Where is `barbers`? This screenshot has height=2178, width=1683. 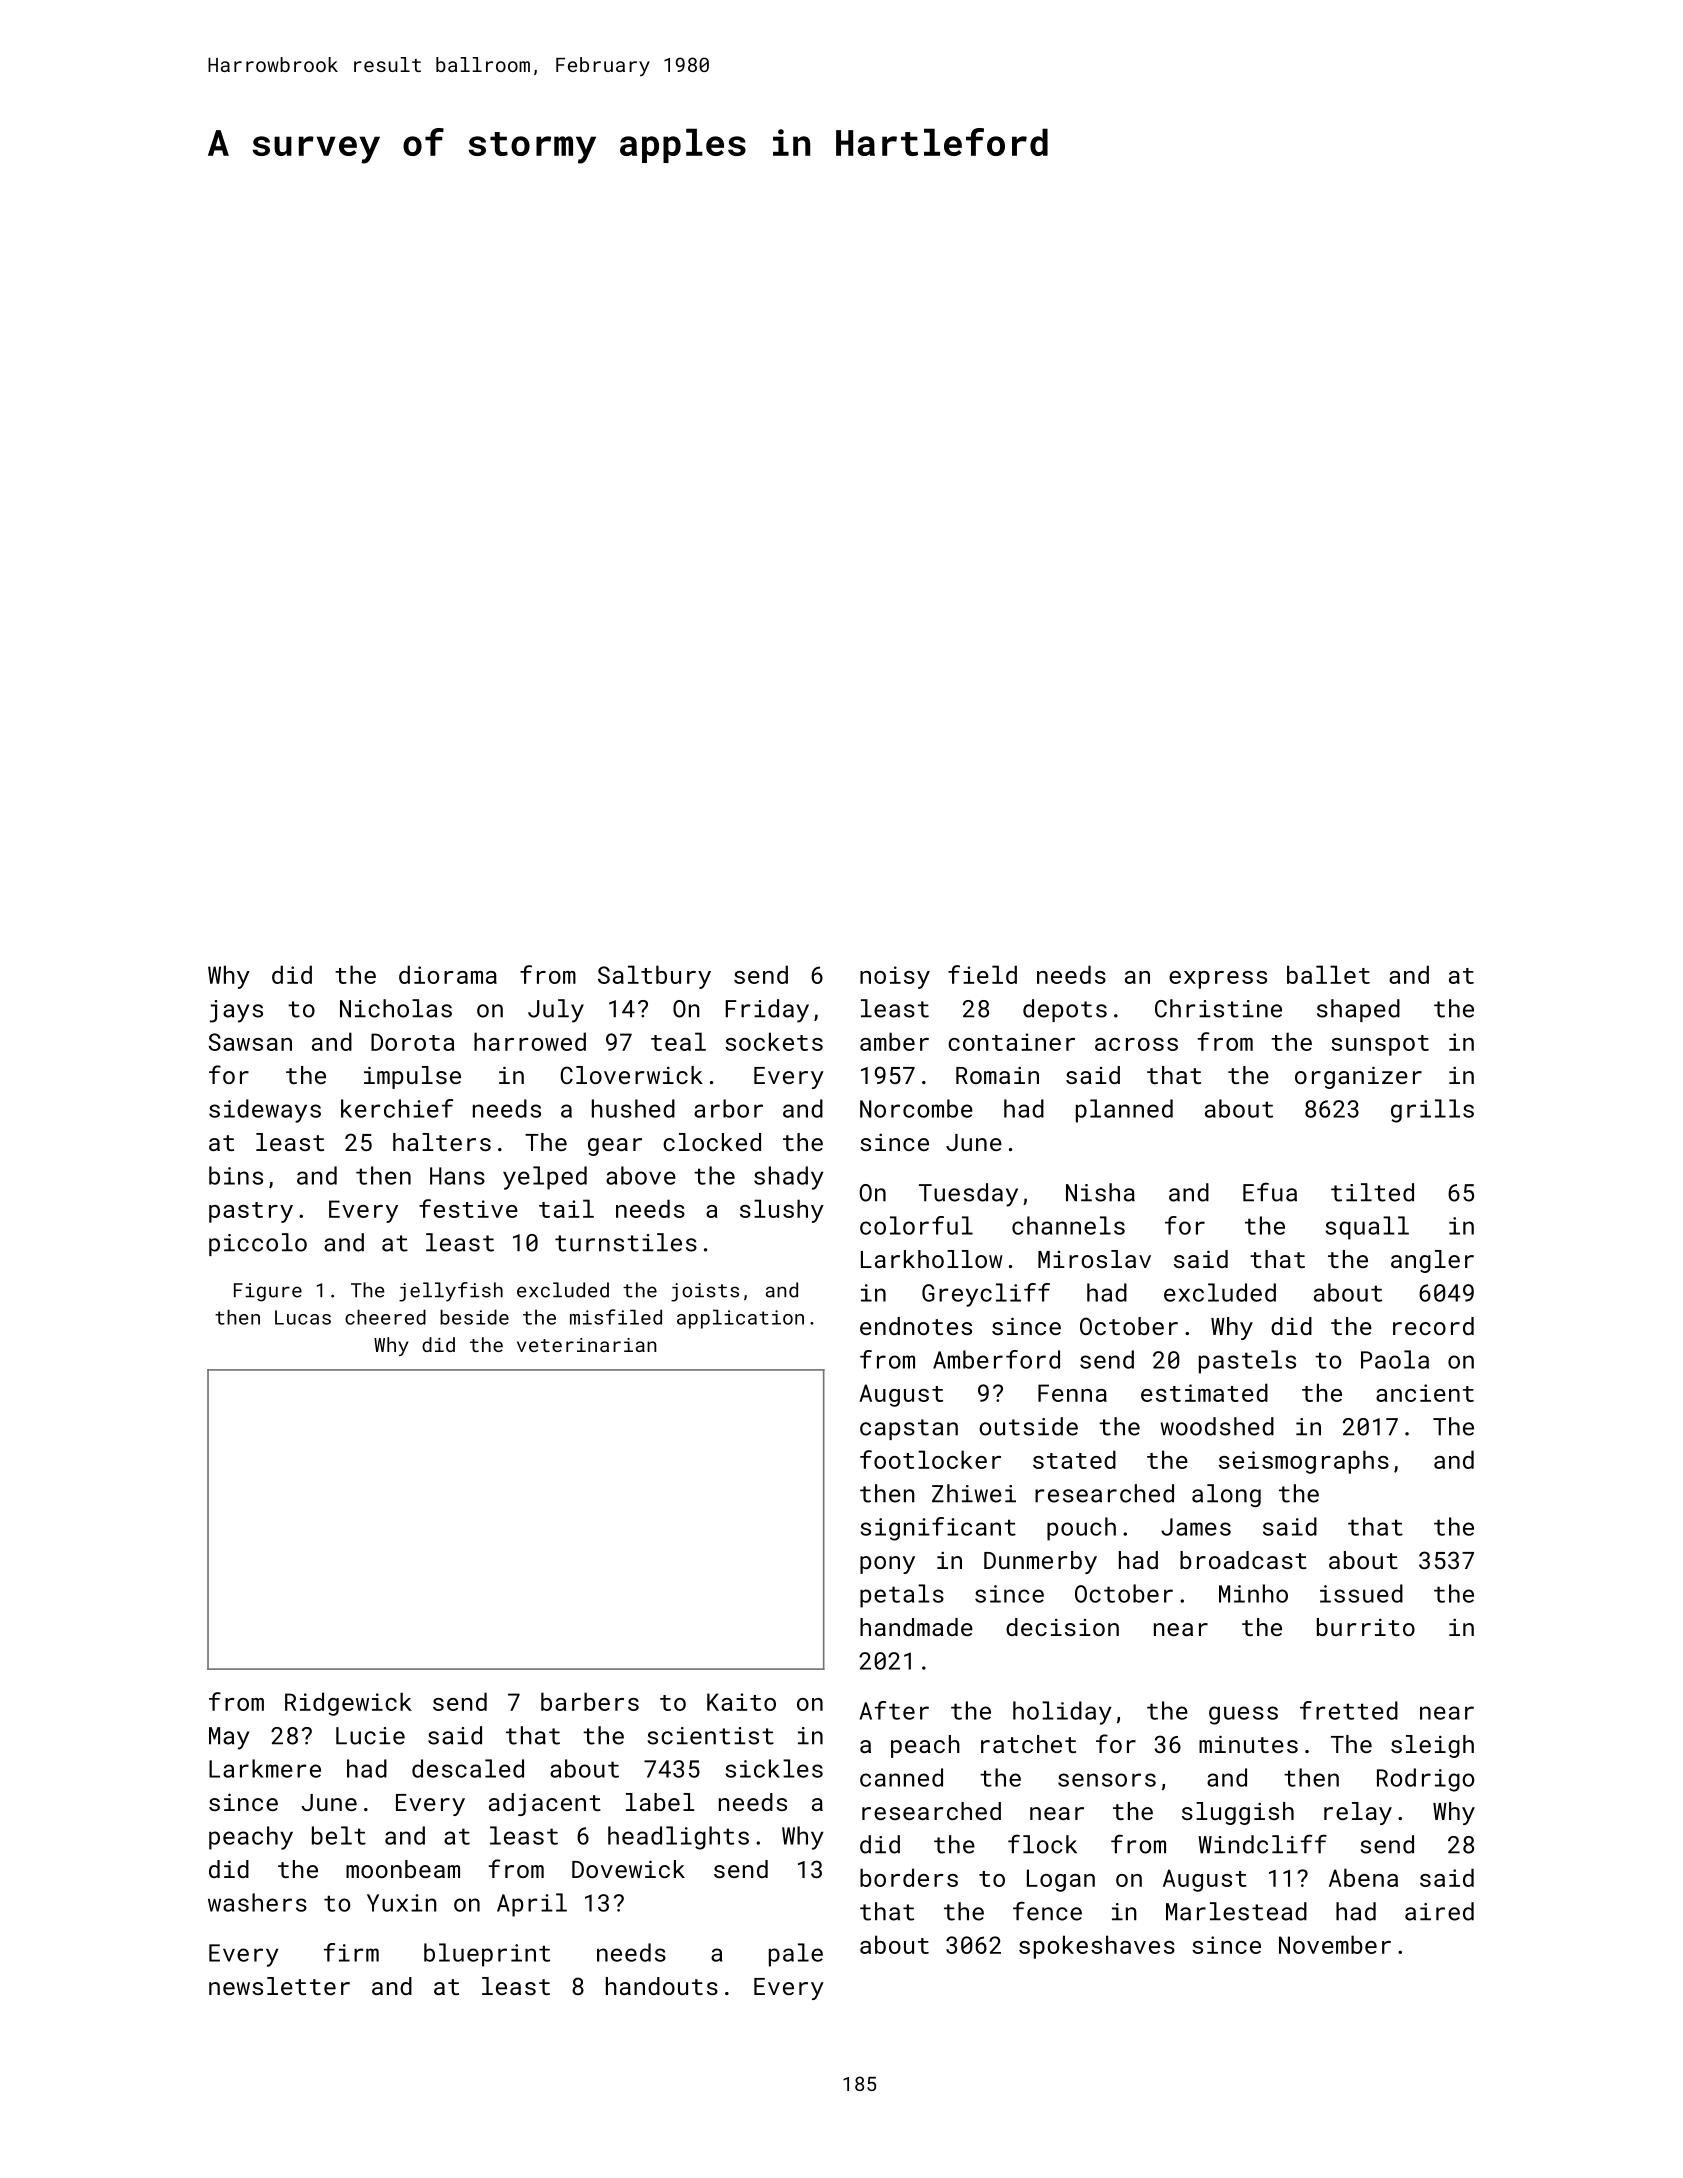
barbers is located at coordinates (590, 1701).
